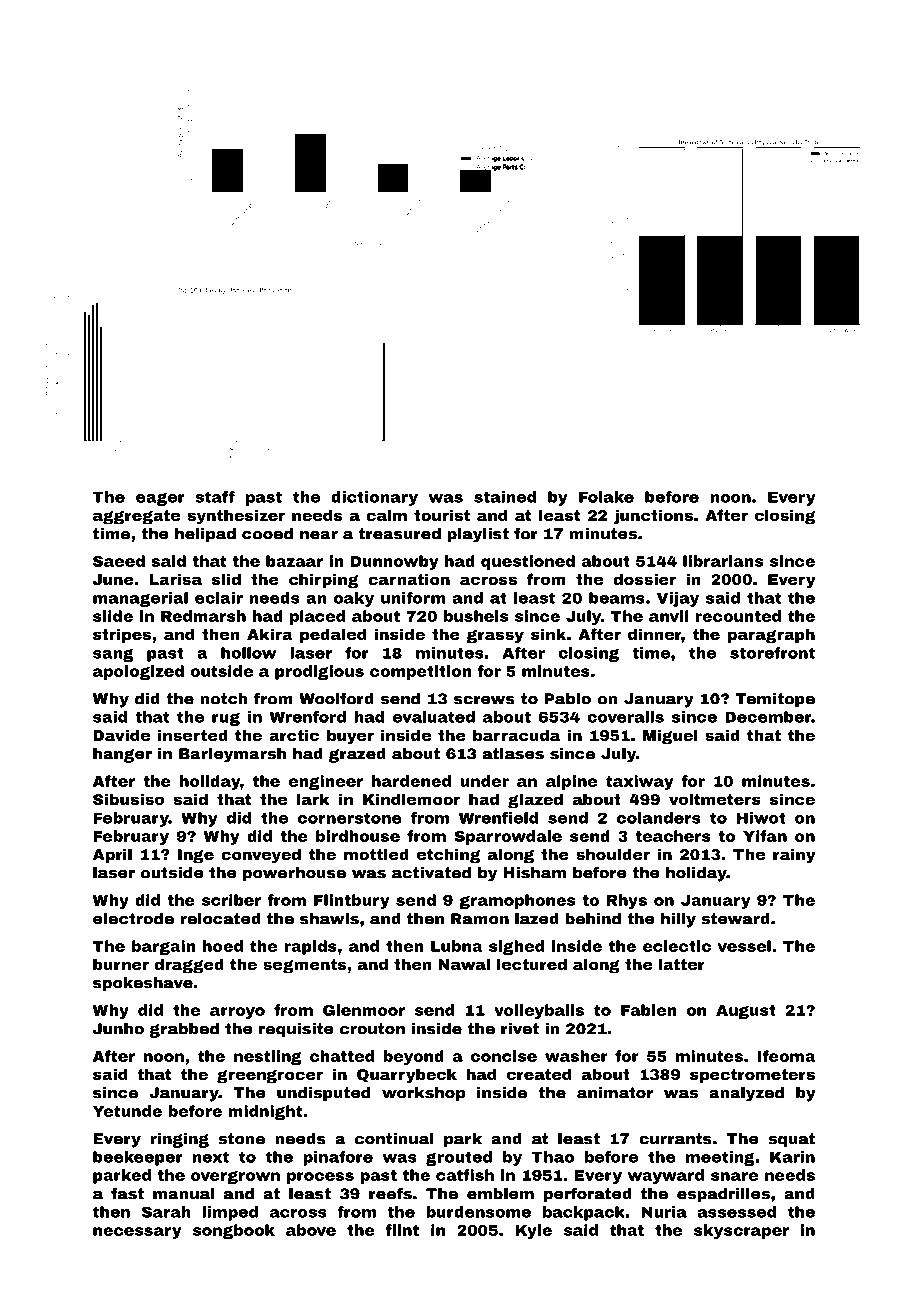 The image size is (908, 1316). What do you see at coordinates (232, 755) in the screenshot?
I see `Barleymarsh` at bounding box center [232, 755].
